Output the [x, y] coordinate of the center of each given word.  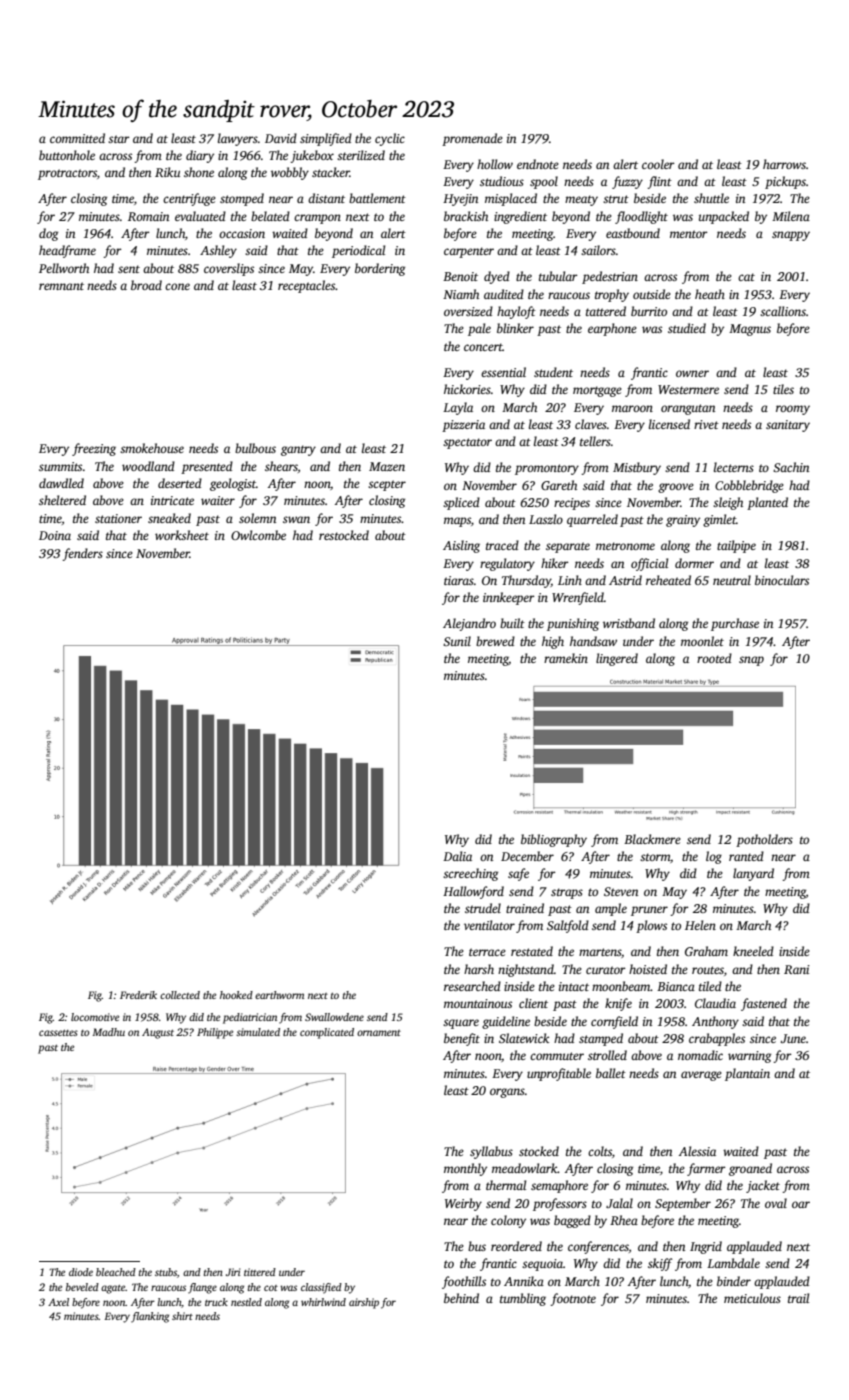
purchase [735, 624]
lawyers [238, 139]
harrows [784, 164]
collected [180, 995]
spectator [467, 443]
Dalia [457, 856]
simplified [326, 139]
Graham [706, 951]
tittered [260, 1272]
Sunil [457, 641]
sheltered [62, 500]
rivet [706, 424]
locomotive [95, 1017]
